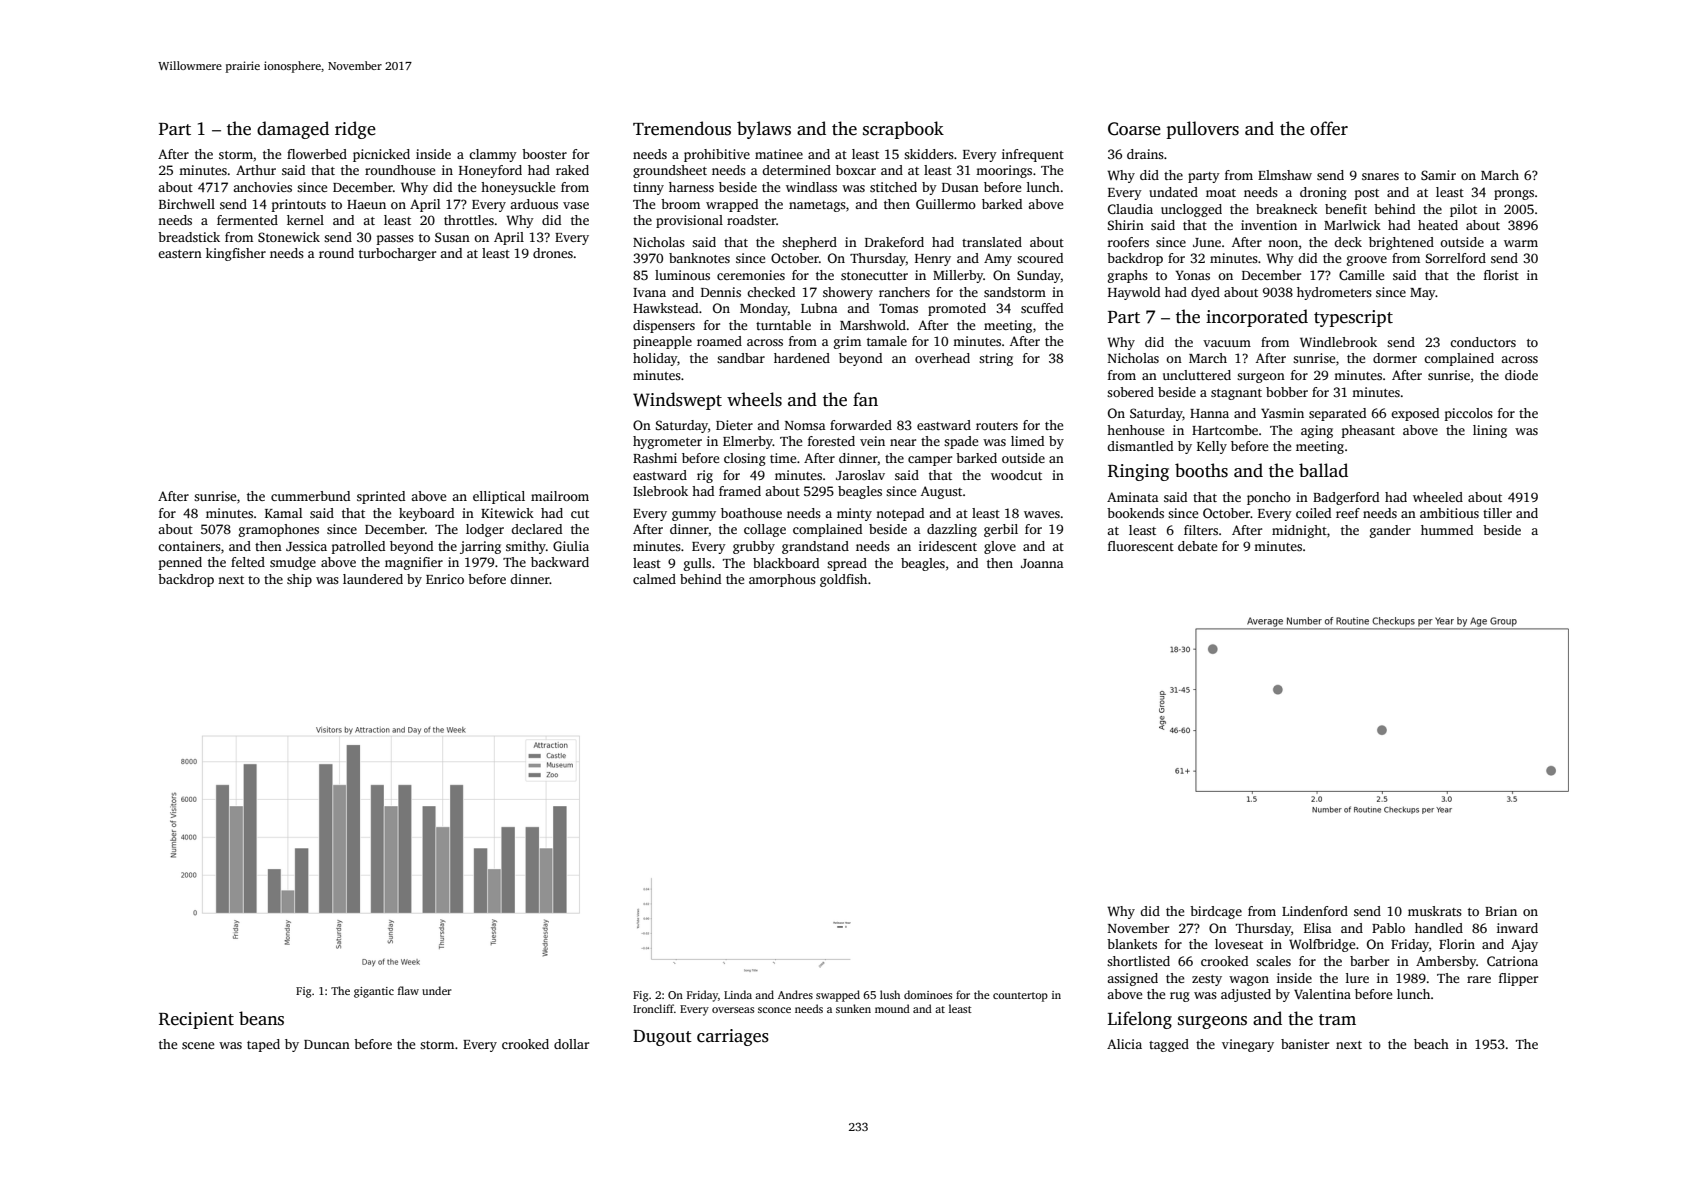 The width and height of the page is (1697, 1200). What do you see at coordinates (930, 461) in the page?
I see `camper` at bounding box center [930, 461].
